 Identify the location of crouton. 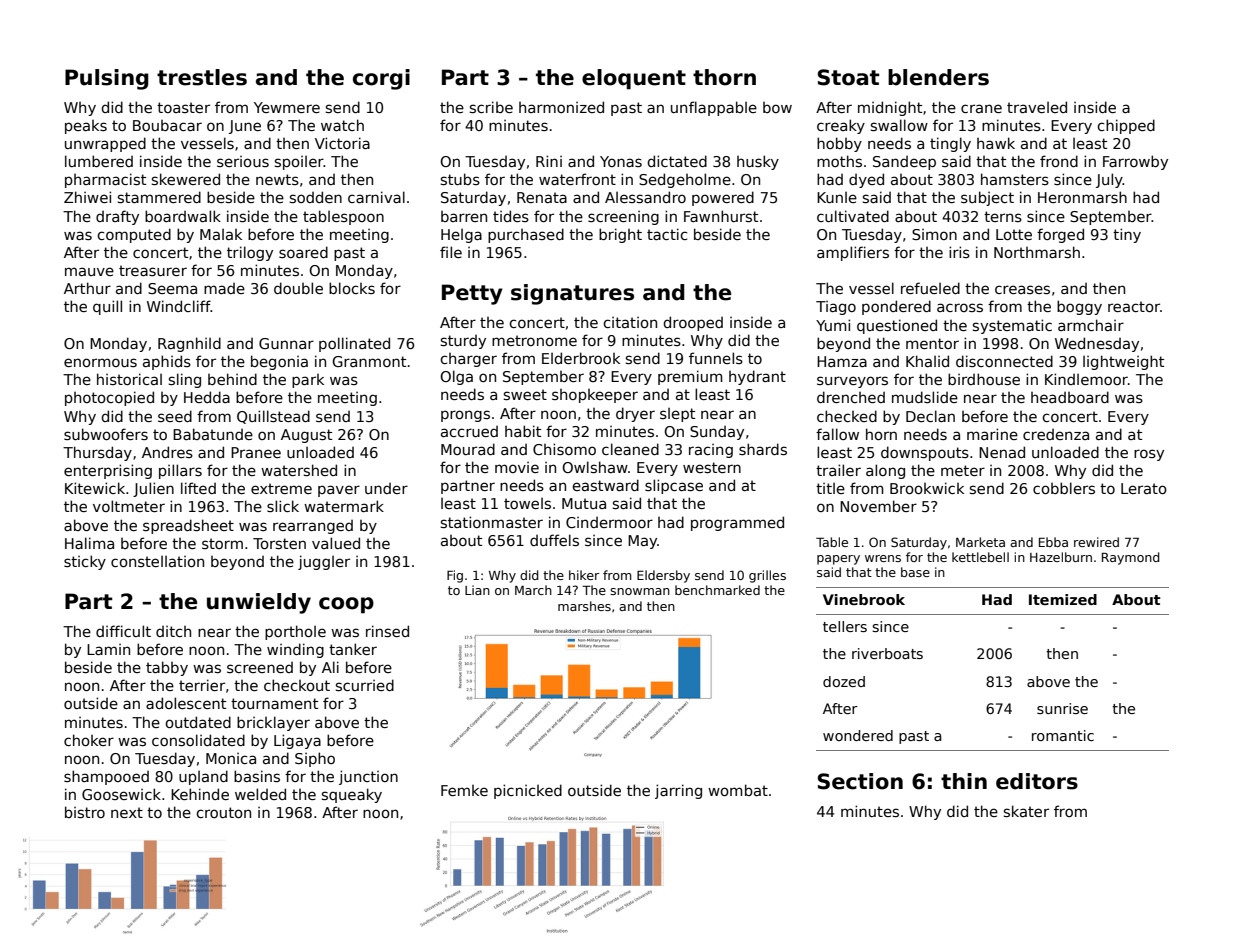
(223, 812).
